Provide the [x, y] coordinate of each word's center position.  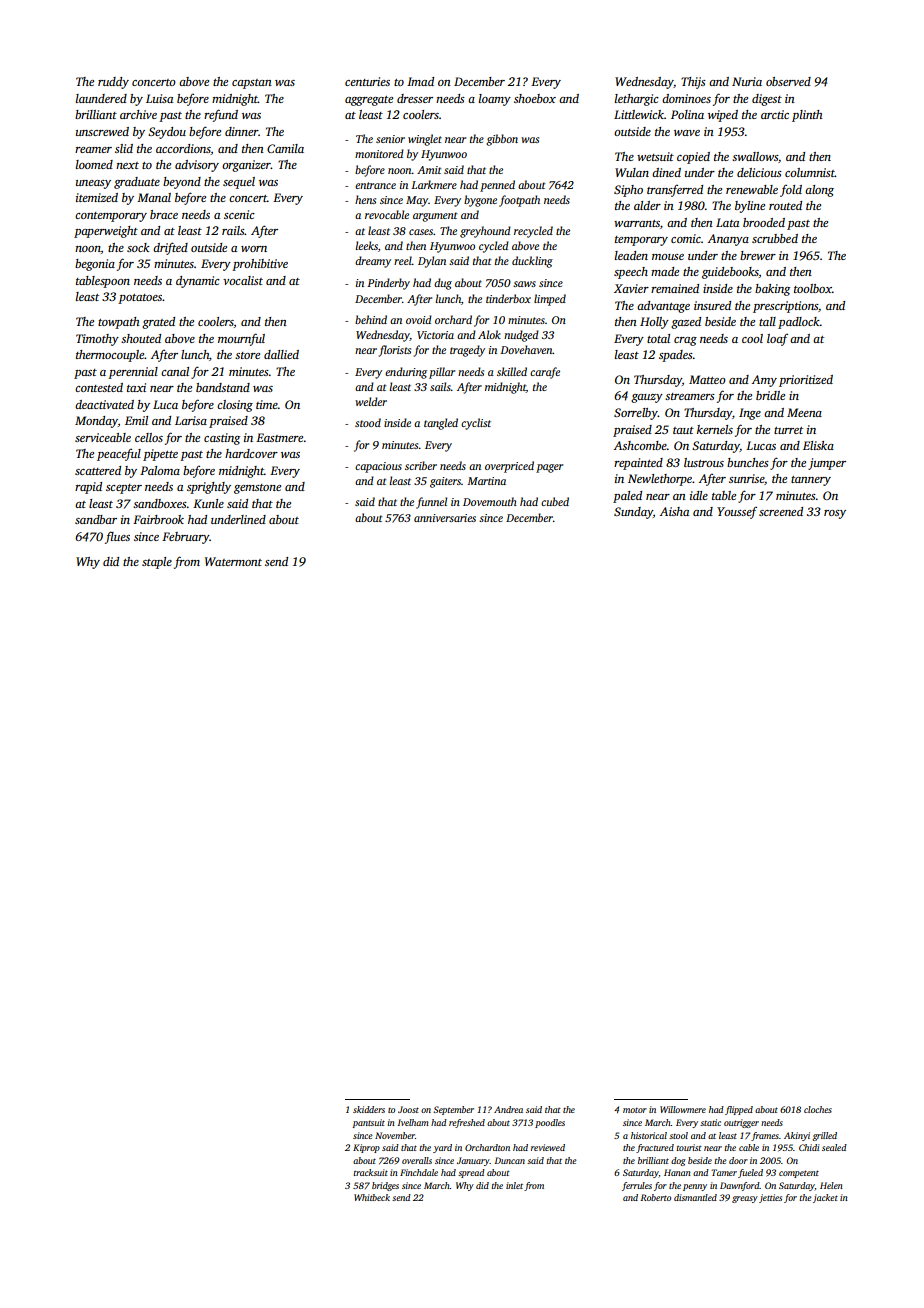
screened [781, 511]
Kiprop [366, 1148]
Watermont [233, 561]
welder [371, 401]
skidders [369, 1109]
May [417, 201]
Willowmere [683, 1109]
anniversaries [445, 518]
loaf [777, 340]
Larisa [191, 420]
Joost [408, 1109]
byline [750, 207]
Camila [285, 148]
